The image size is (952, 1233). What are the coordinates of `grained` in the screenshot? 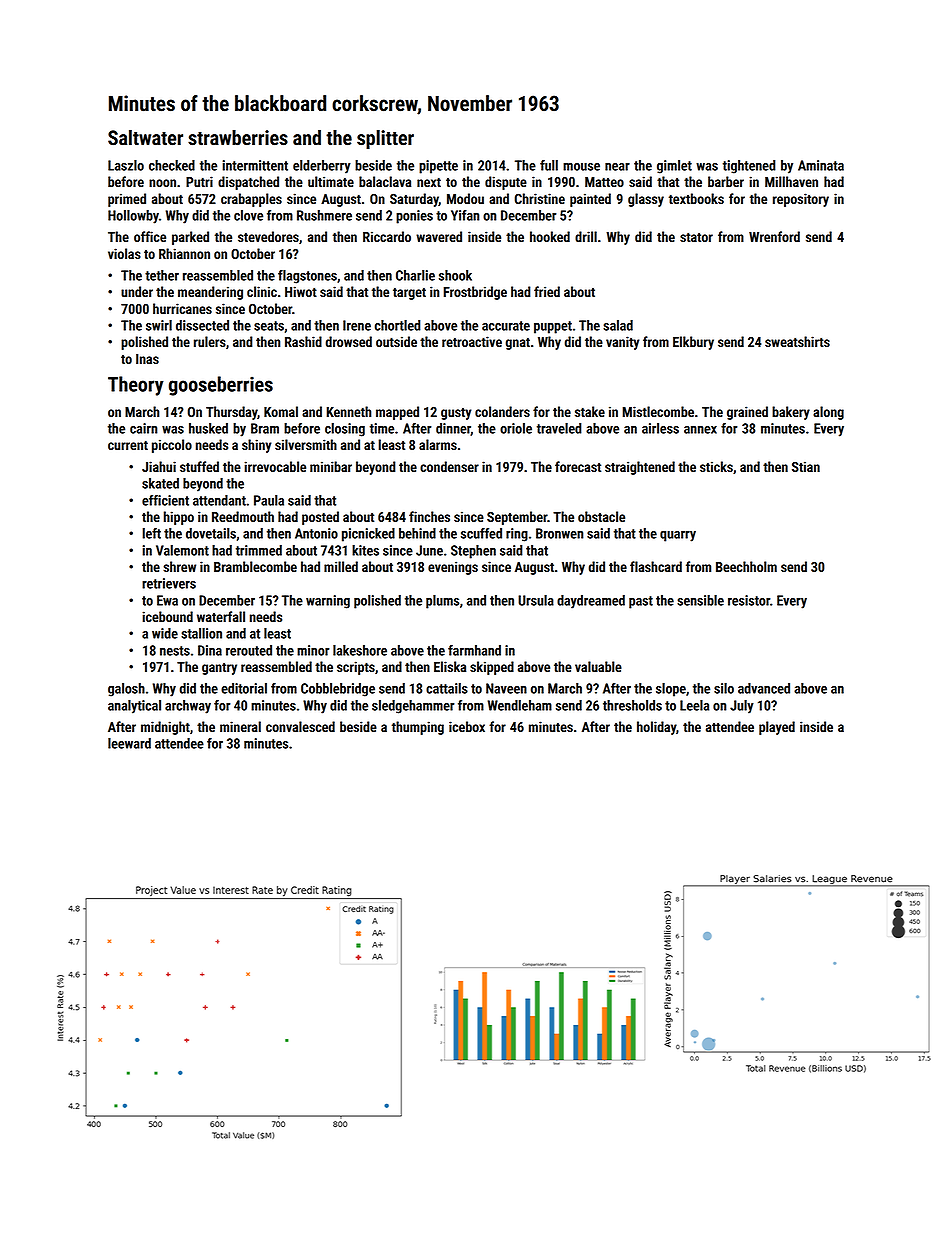 It's located at (747, 413).
